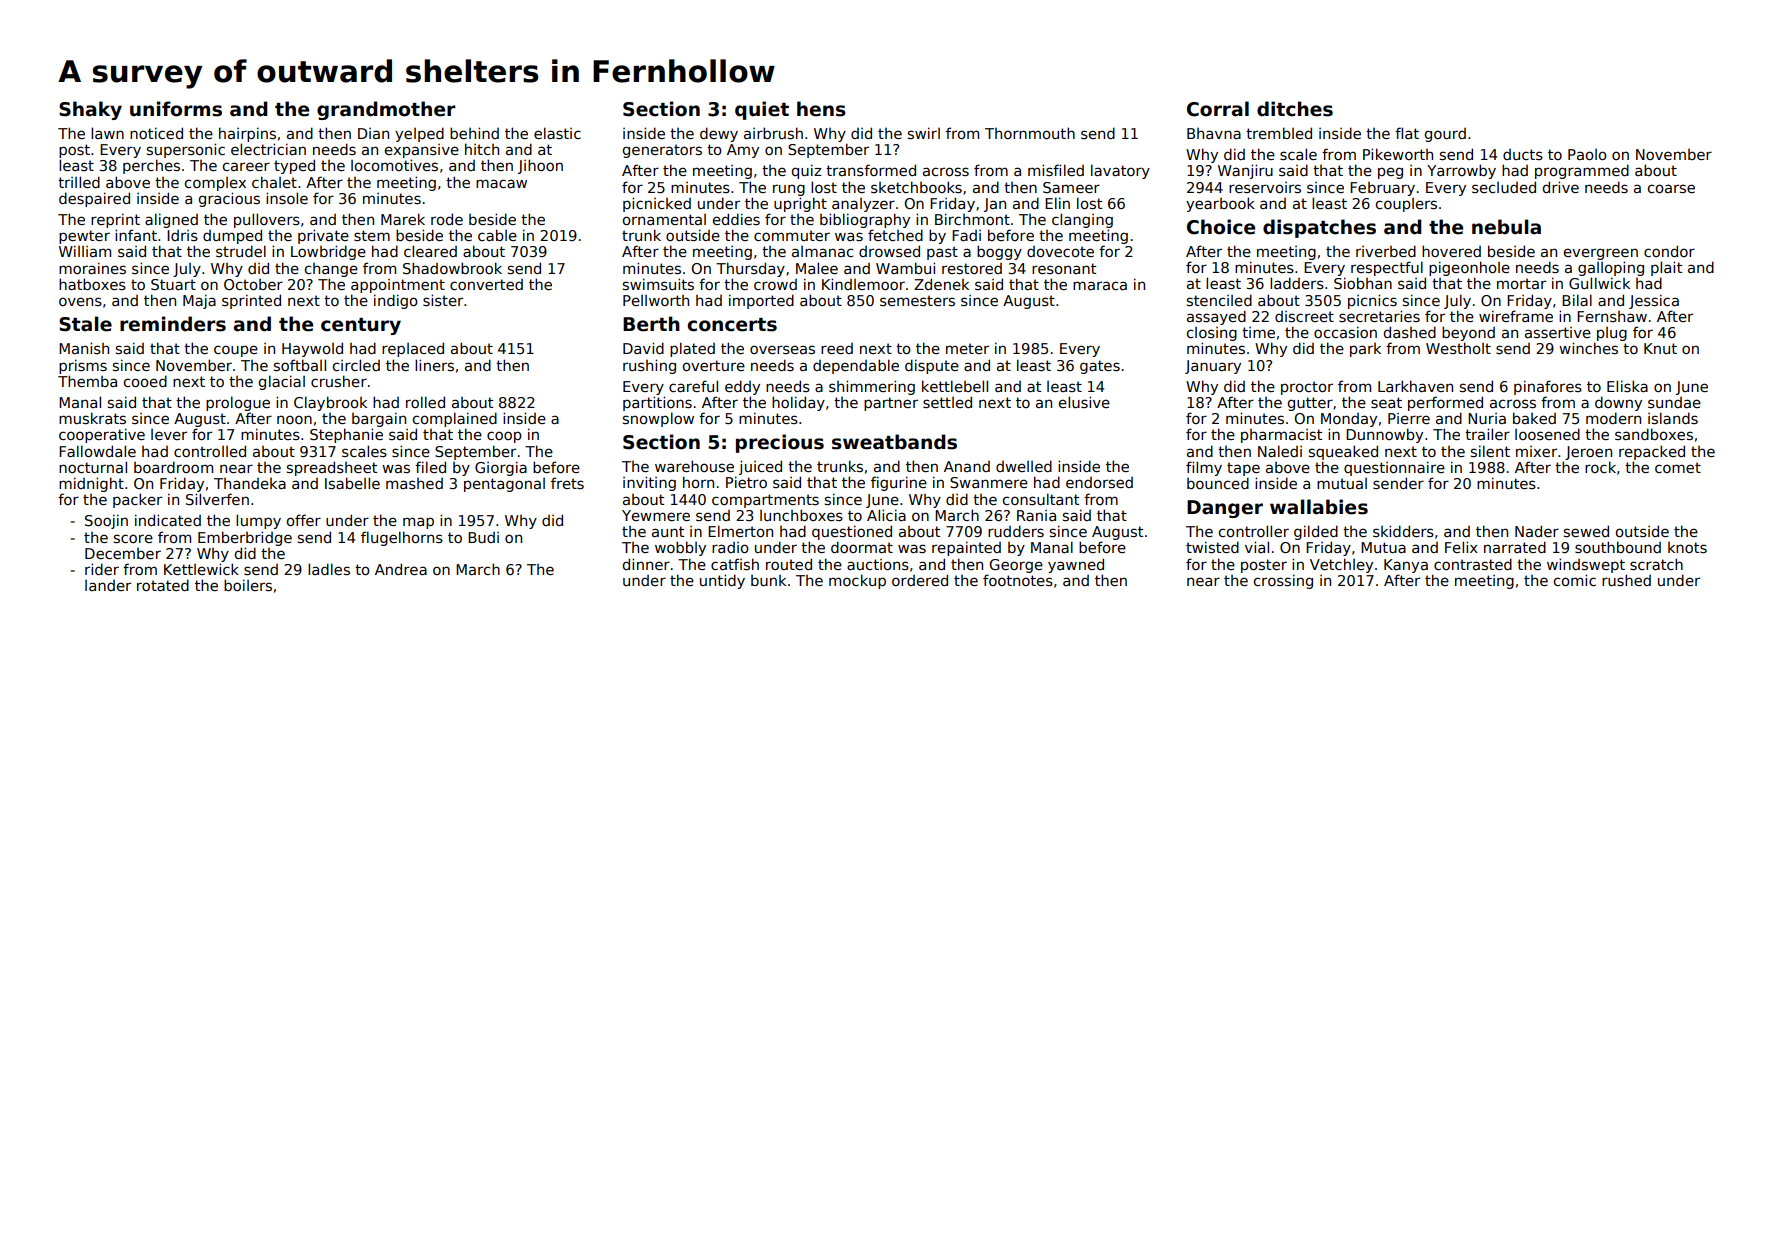 The width and height of the screenshot is (1774, 1255). I want to click on Eliska, so click(1627, 386).
